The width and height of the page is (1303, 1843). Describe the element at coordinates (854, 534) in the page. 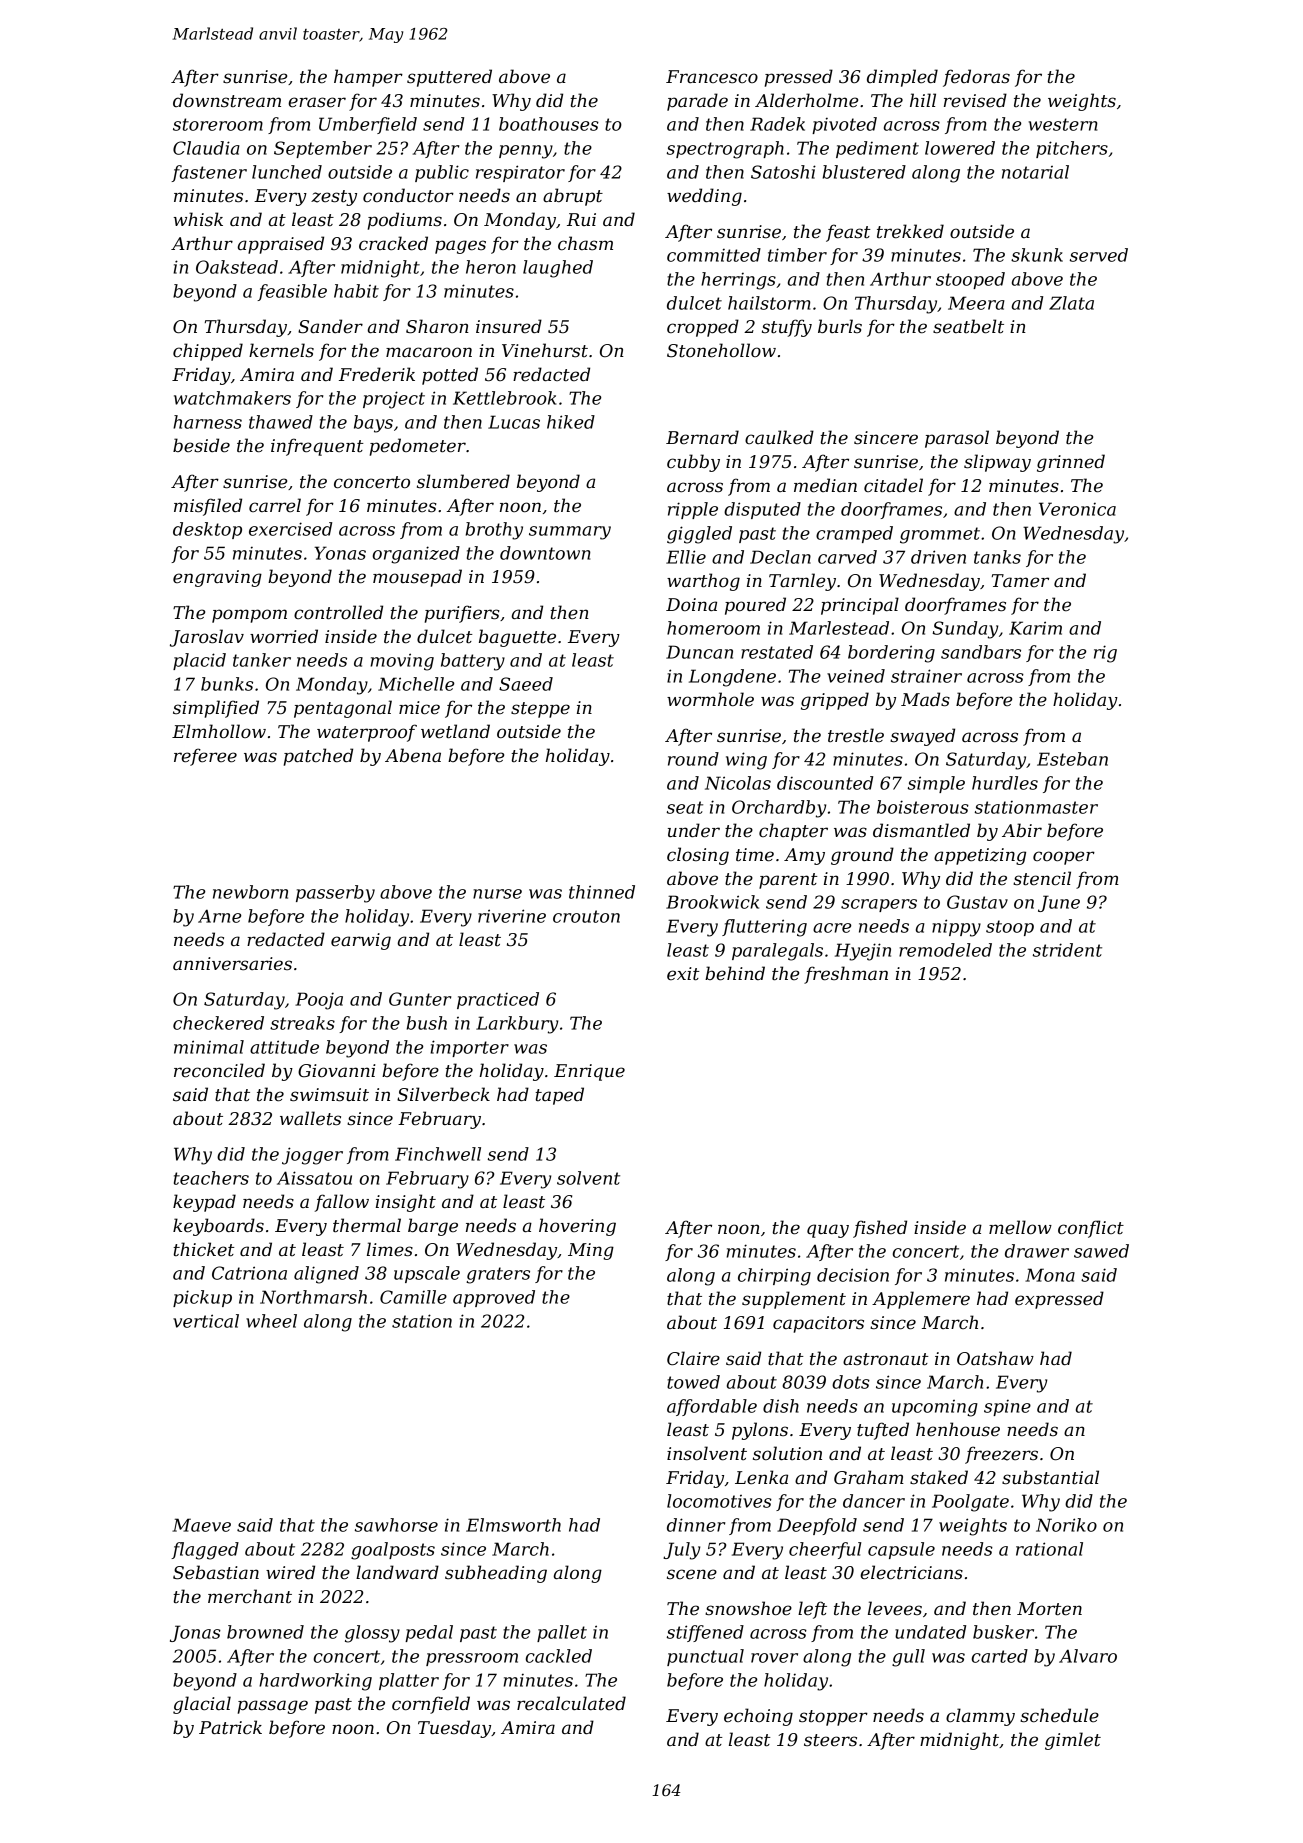

I see `cramped` at that location.
